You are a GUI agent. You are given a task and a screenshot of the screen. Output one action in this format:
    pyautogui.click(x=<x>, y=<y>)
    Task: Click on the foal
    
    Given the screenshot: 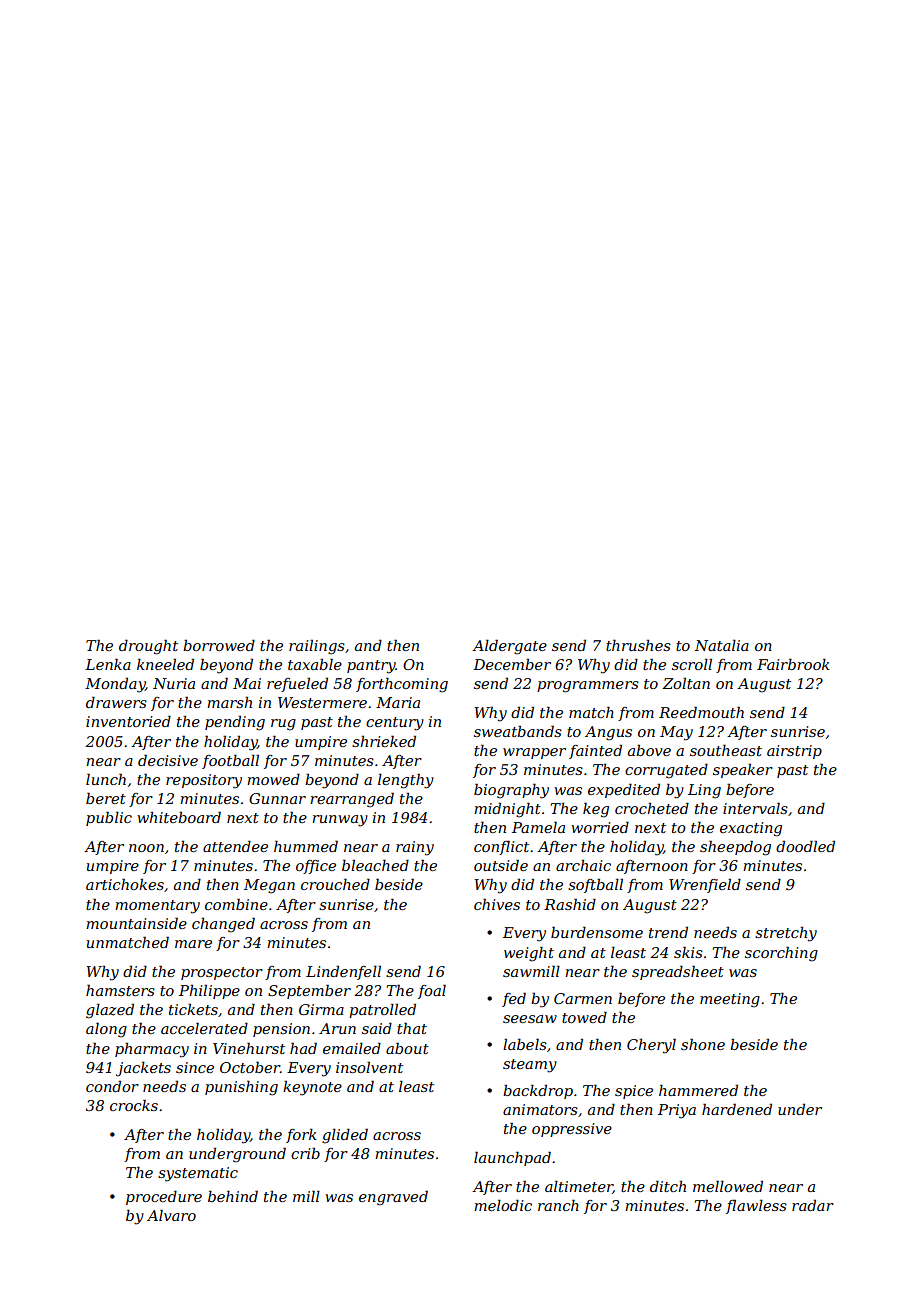 What is the action you would take?
    pyautogui.click(x=432, y=991)
